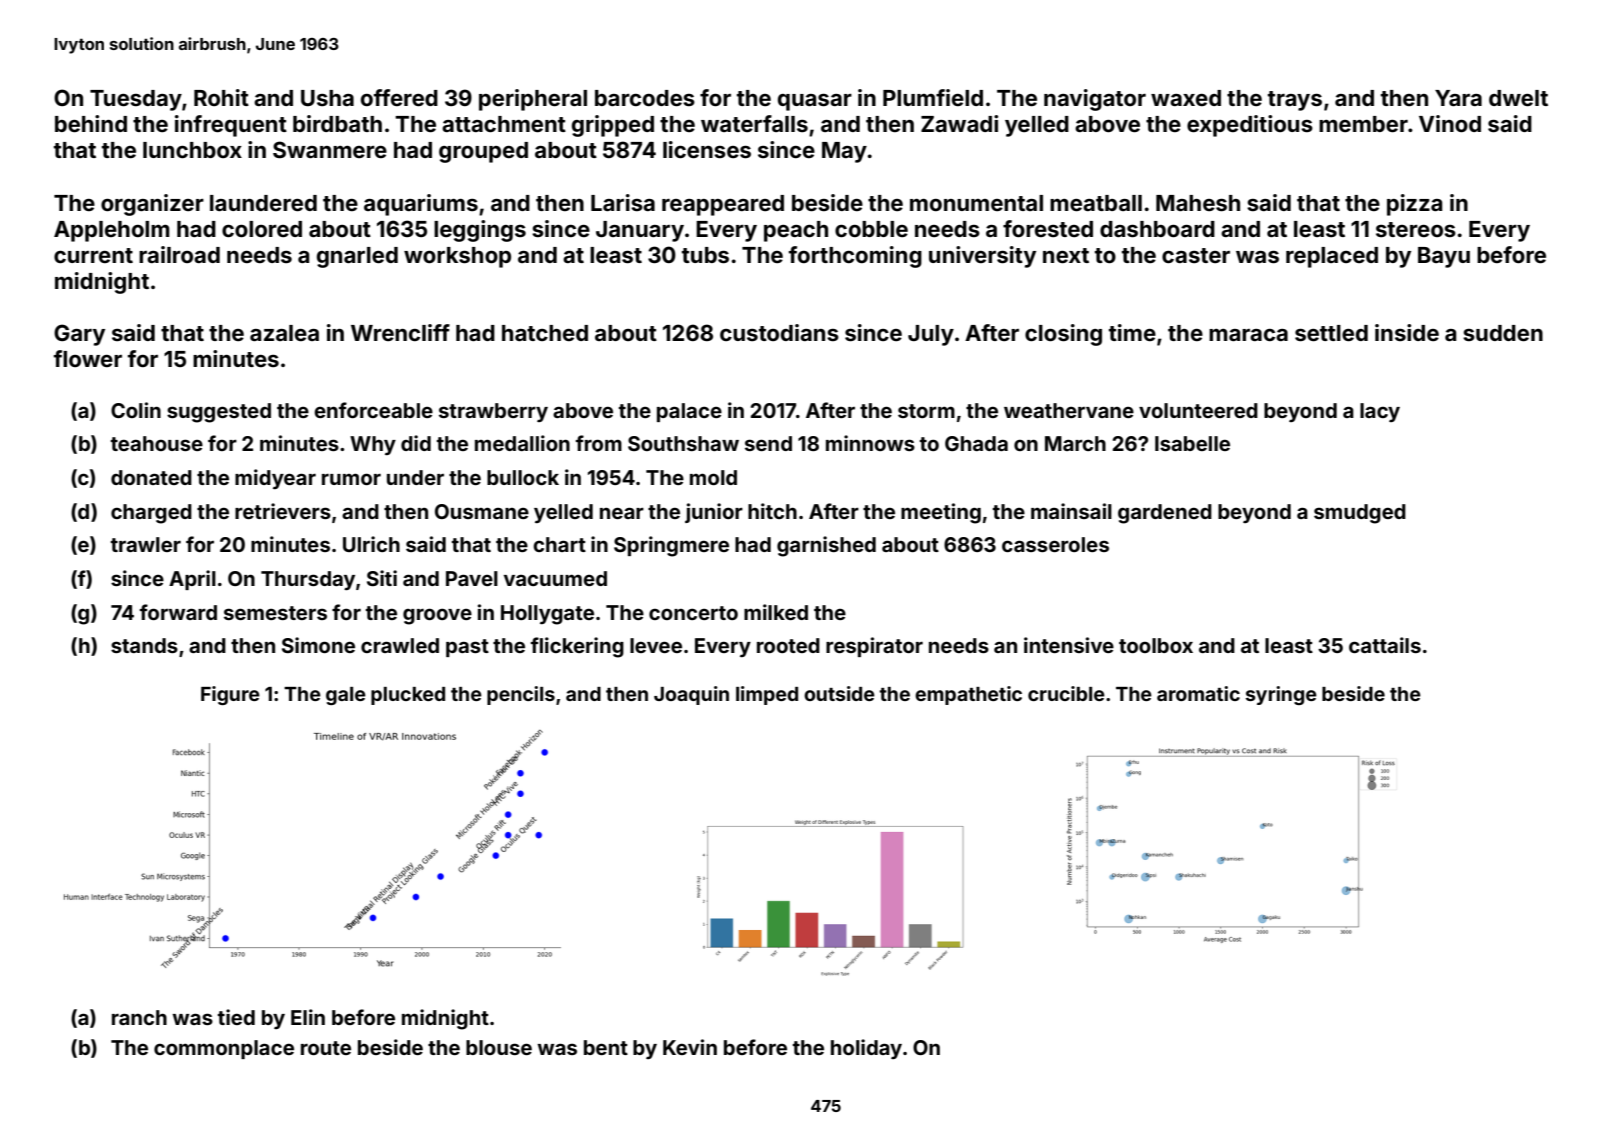 The image size is (1621, 1146). Describe the element at coordinates (408, 696) in the document. I see `plucked` at that location.
